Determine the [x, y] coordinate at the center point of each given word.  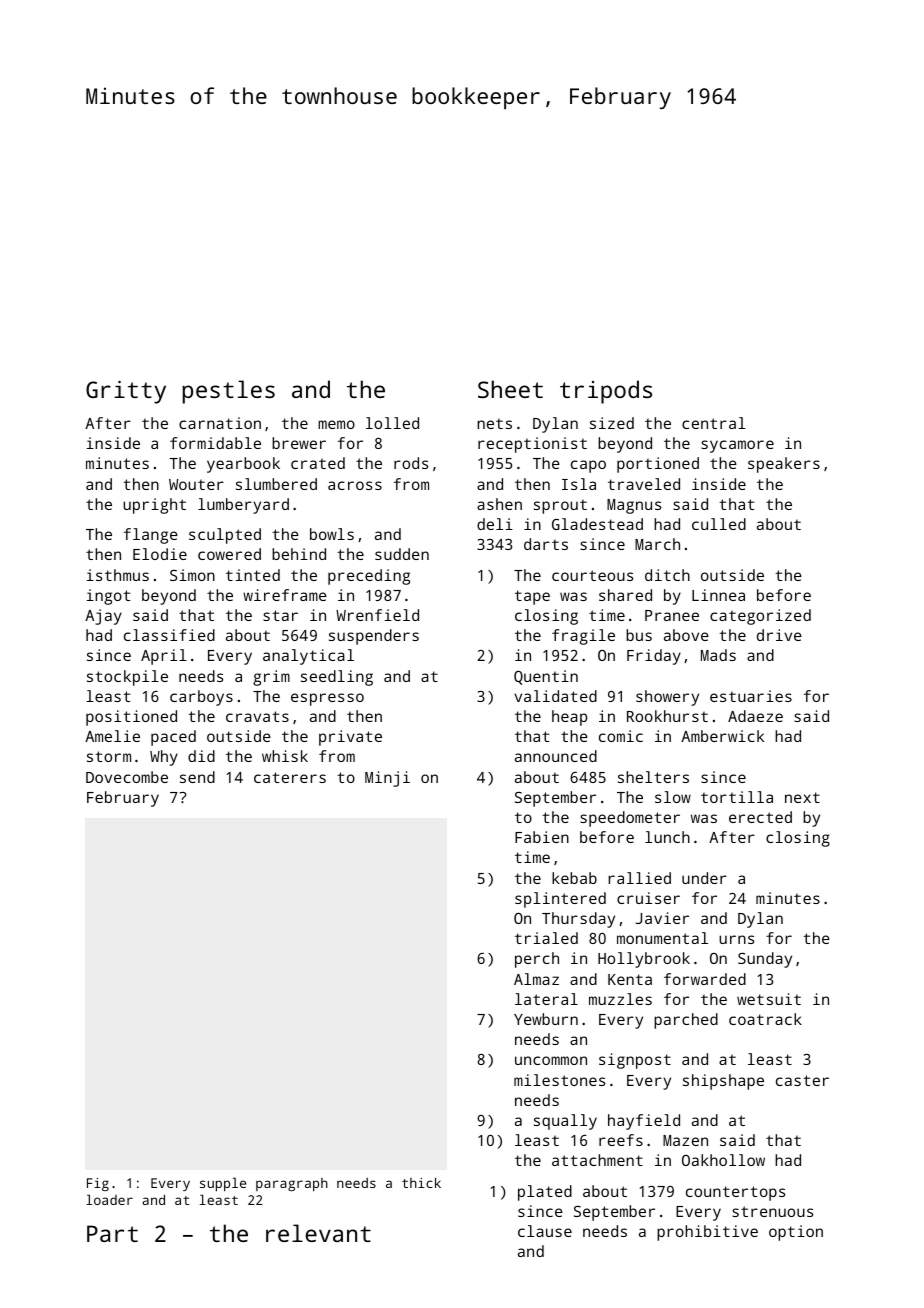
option [796, 1233]
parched [686, 1021]
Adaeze [755, 716]
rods [411, 463]
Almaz [536, 979]
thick [421, 1182]
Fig [98, 1184]
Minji [387, 779]
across [355, 485]
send [197, 777]
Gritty [126, 392]
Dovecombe [127, 777]
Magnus [634, 506]
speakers [784, 465]
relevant [318, 1233]
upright [154, 506]
